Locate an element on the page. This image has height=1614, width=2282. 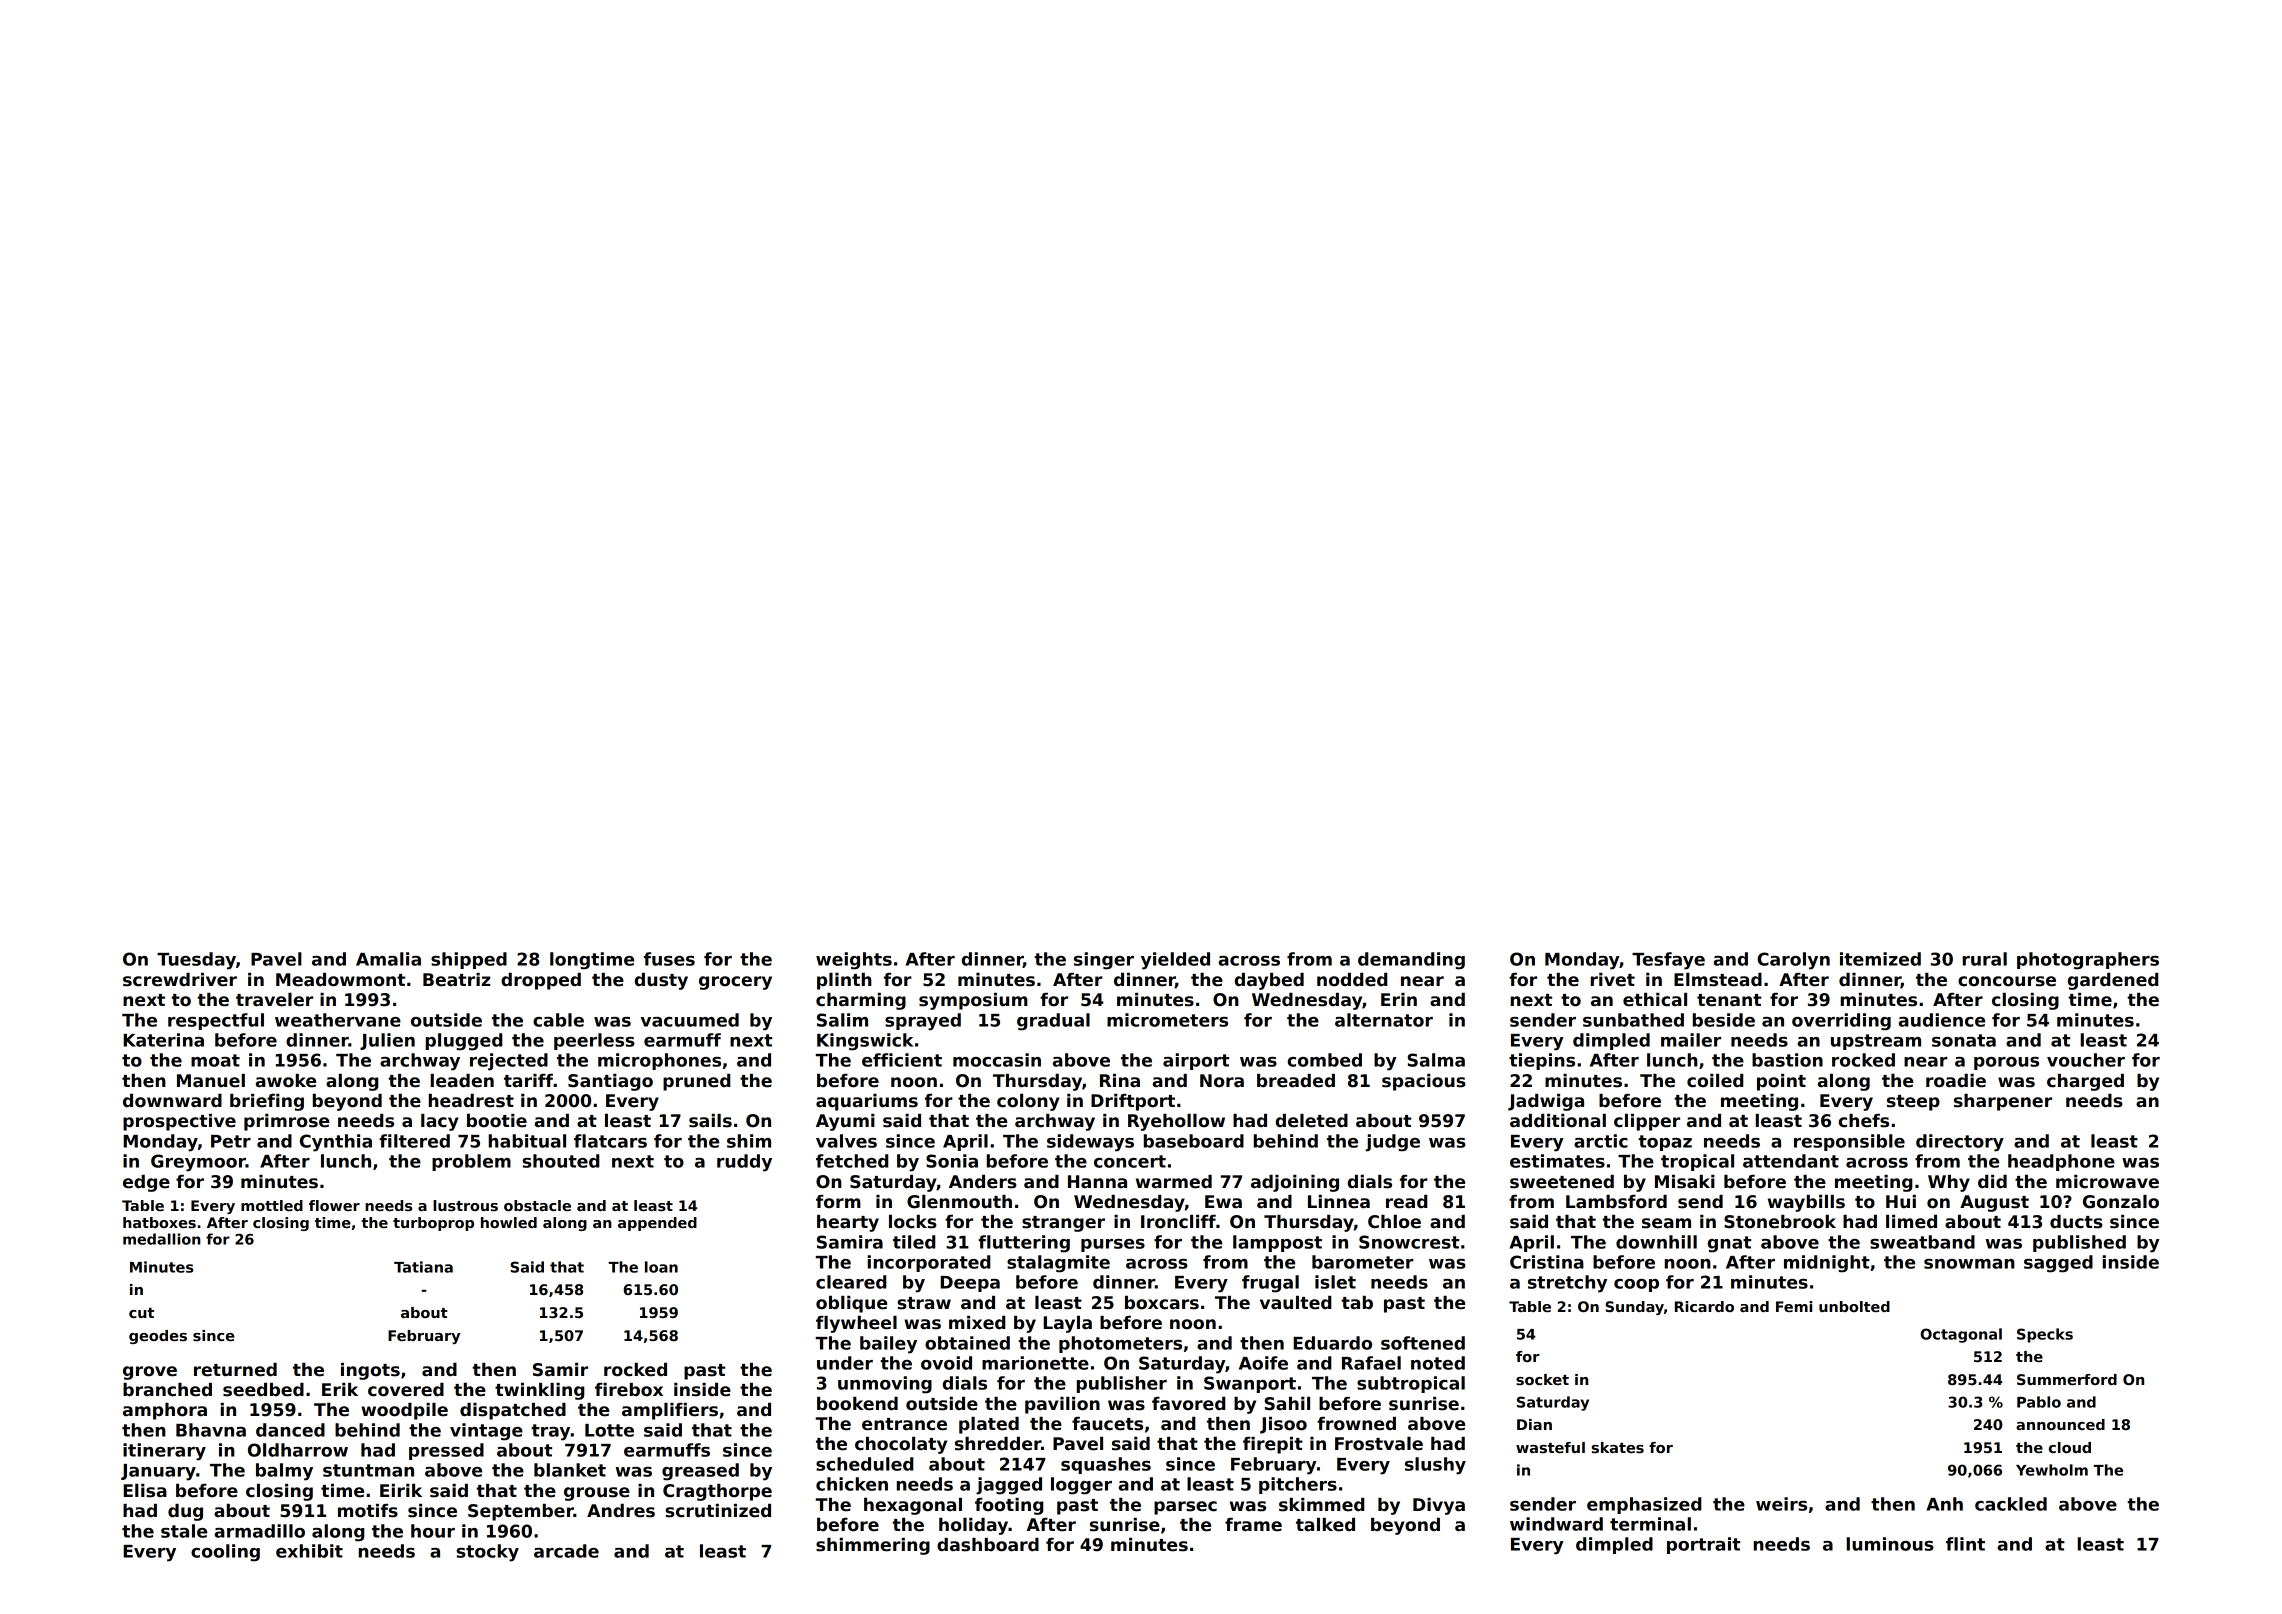
Bhavna is located at coordinates (211, 1430).
